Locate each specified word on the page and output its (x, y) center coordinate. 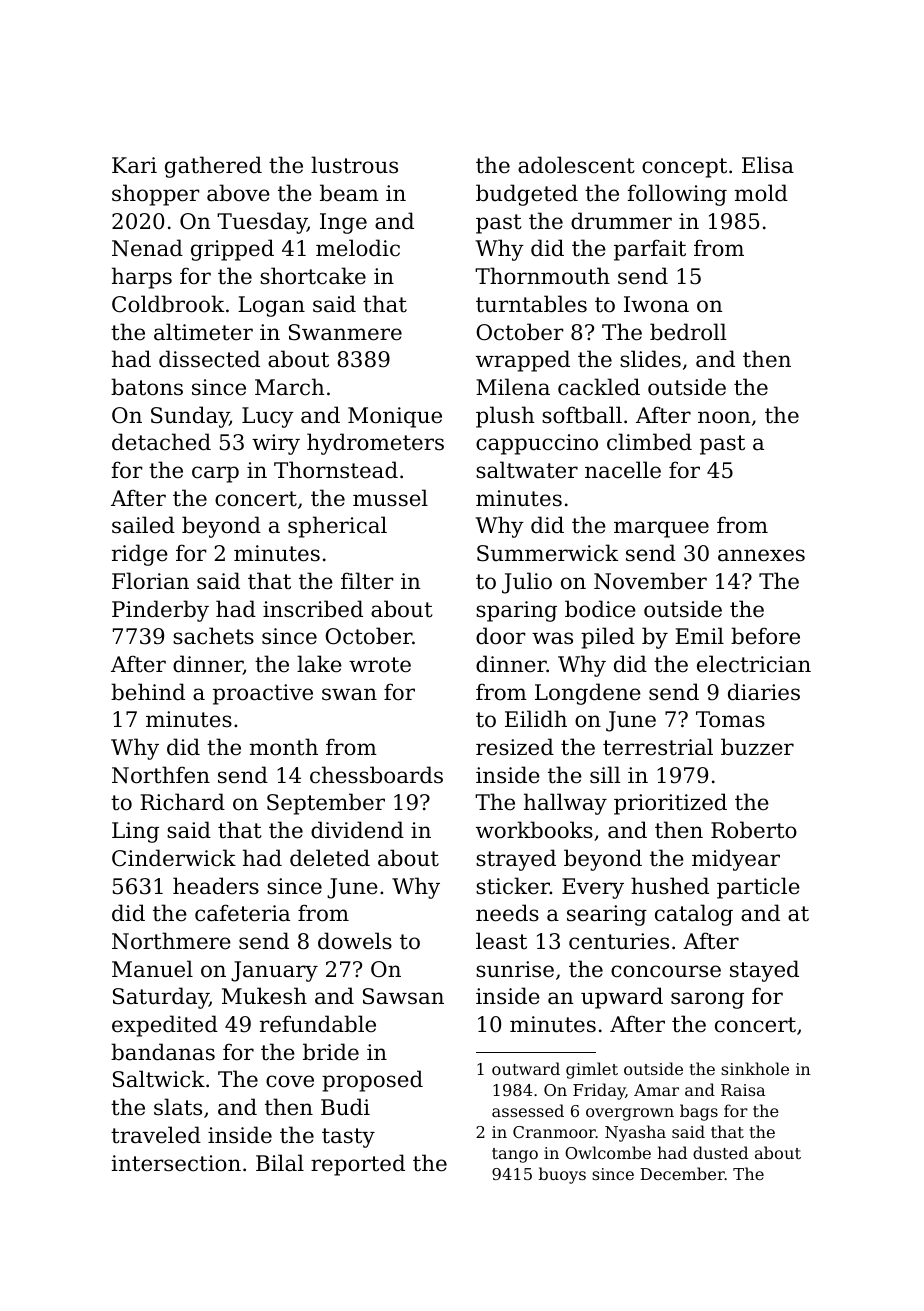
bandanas (163, 1052)
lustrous (354, 165)
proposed (372, 1081)
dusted (720, 1152)
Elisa (768, 165)
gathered (213, 167)
